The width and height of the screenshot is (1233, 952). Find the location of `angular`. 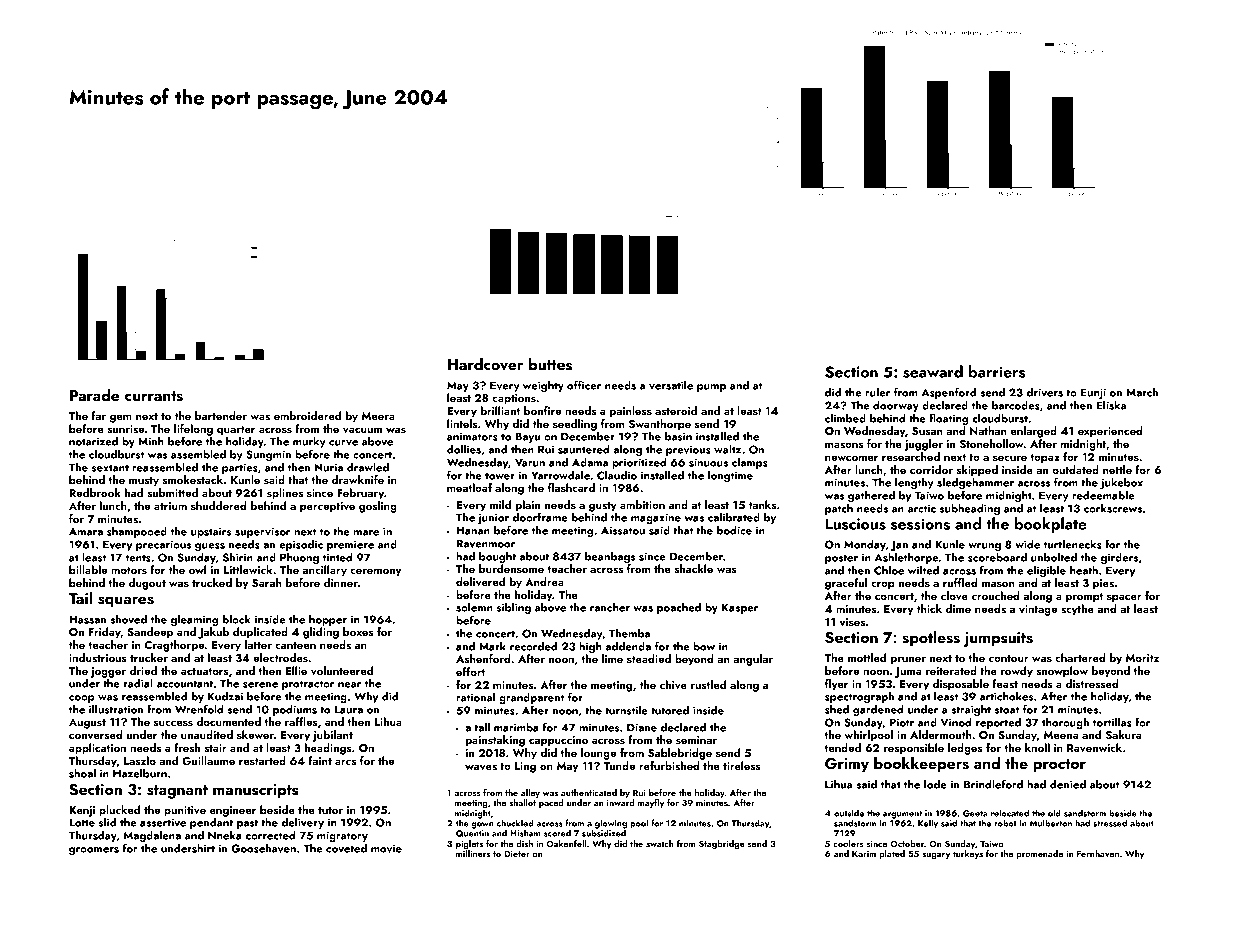

angular is located at coordinates (753, 660).
